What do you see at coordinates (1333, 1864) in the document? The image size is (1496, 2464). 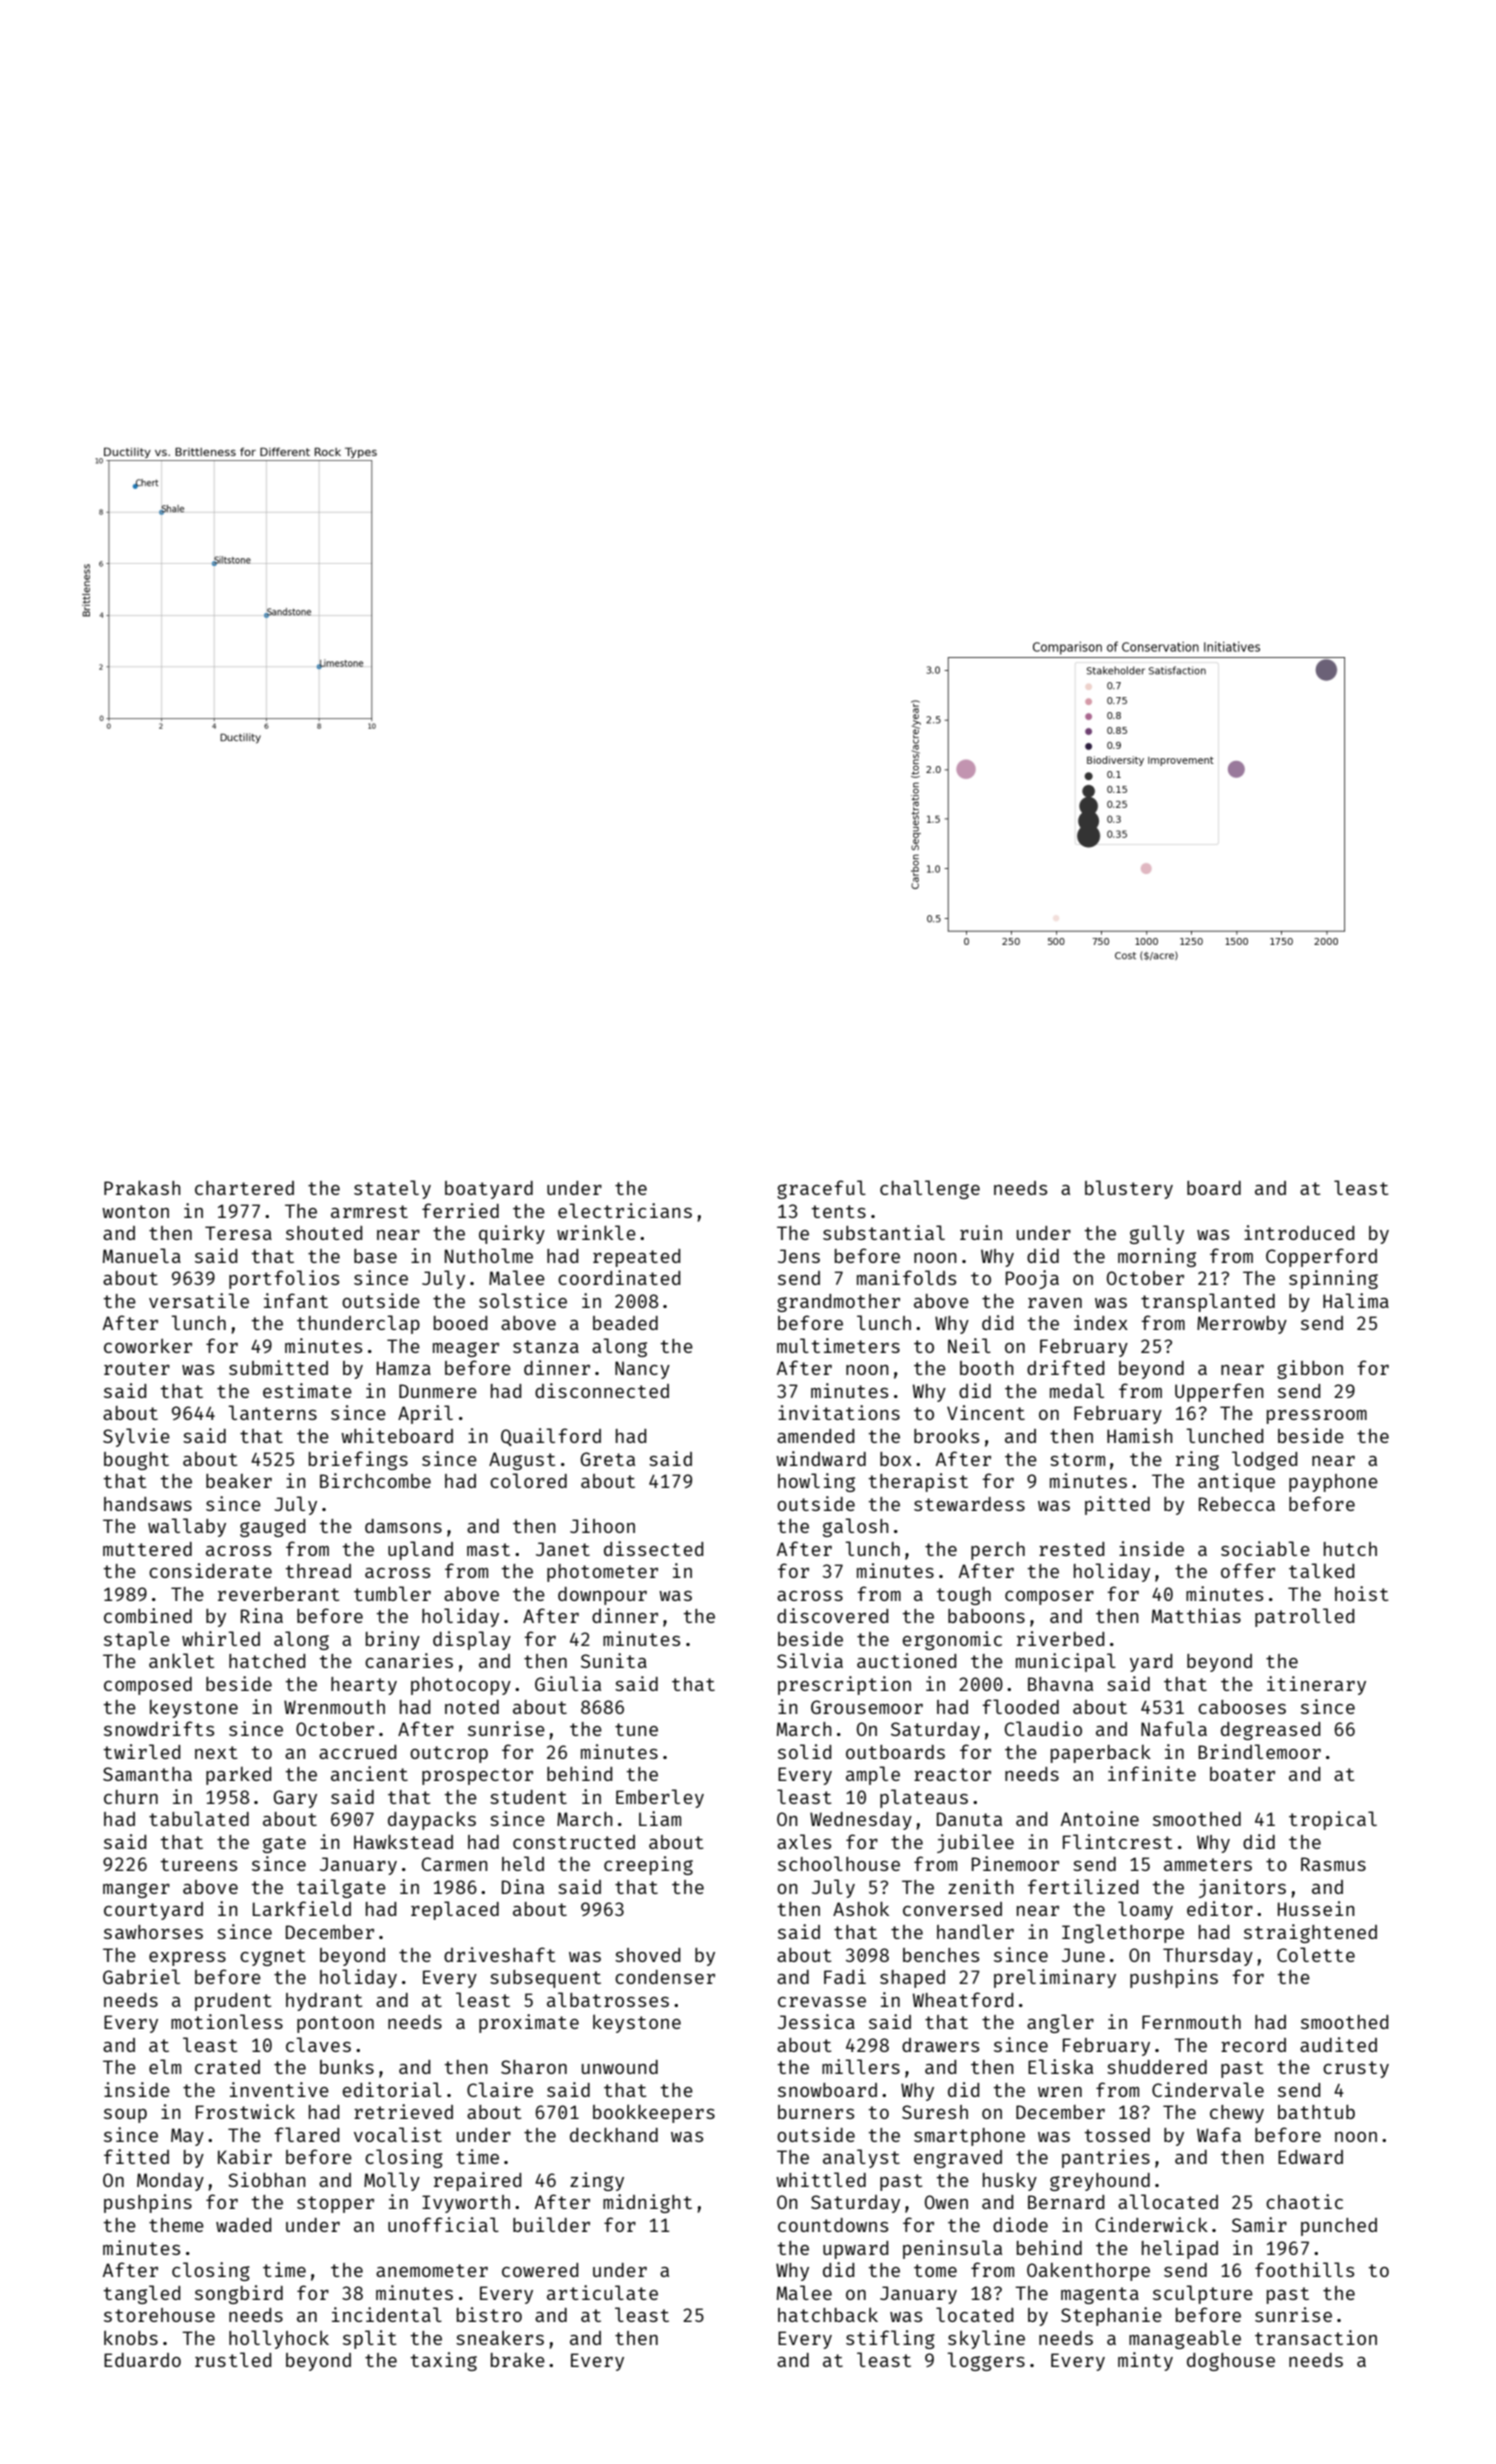 I see `Rasmus` at bounding box center [1333, 1864].
